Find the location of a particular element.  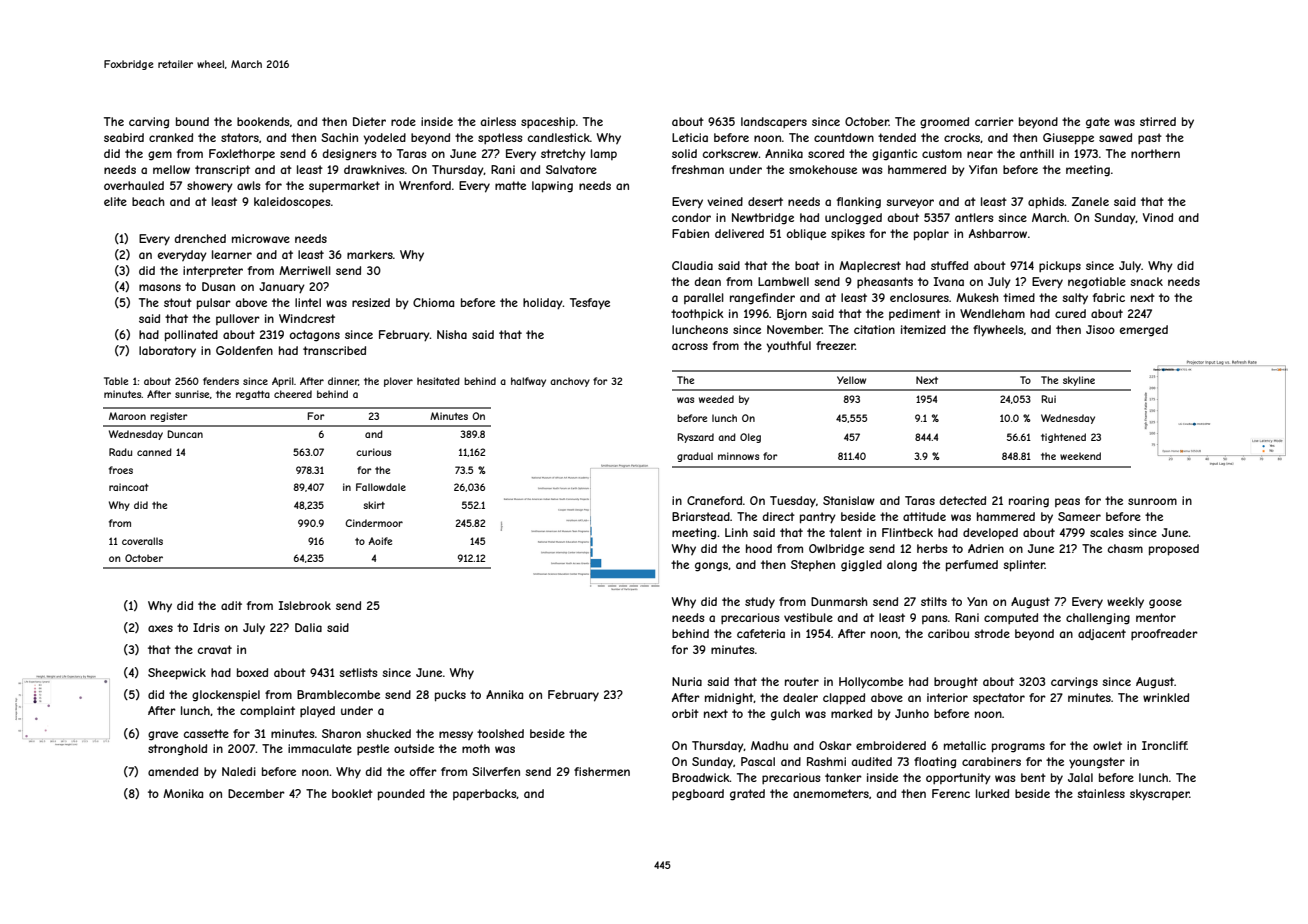

Dalia is located at coordinates (308, 627).
